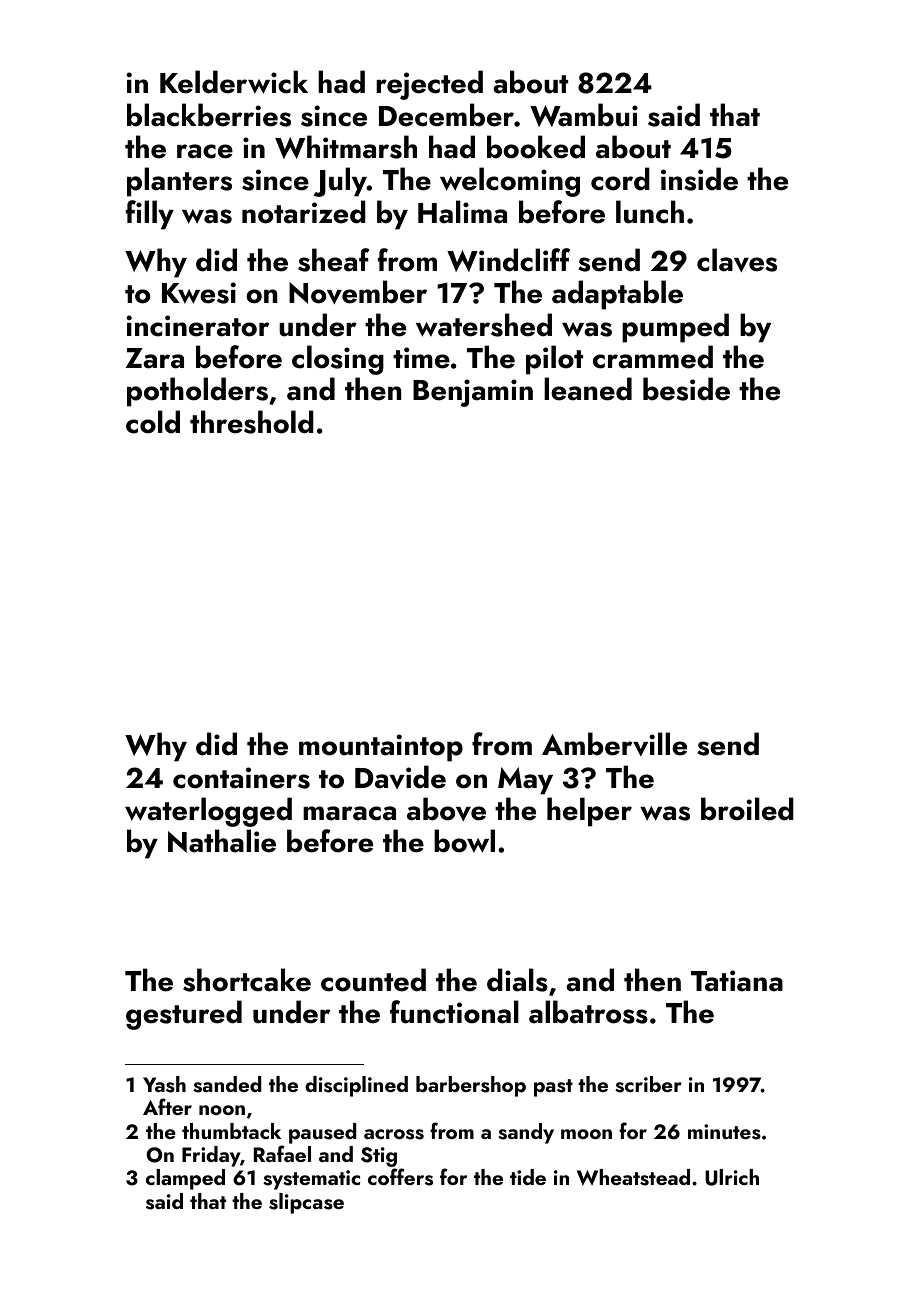  I want to click on cold, so click(153, 422).
